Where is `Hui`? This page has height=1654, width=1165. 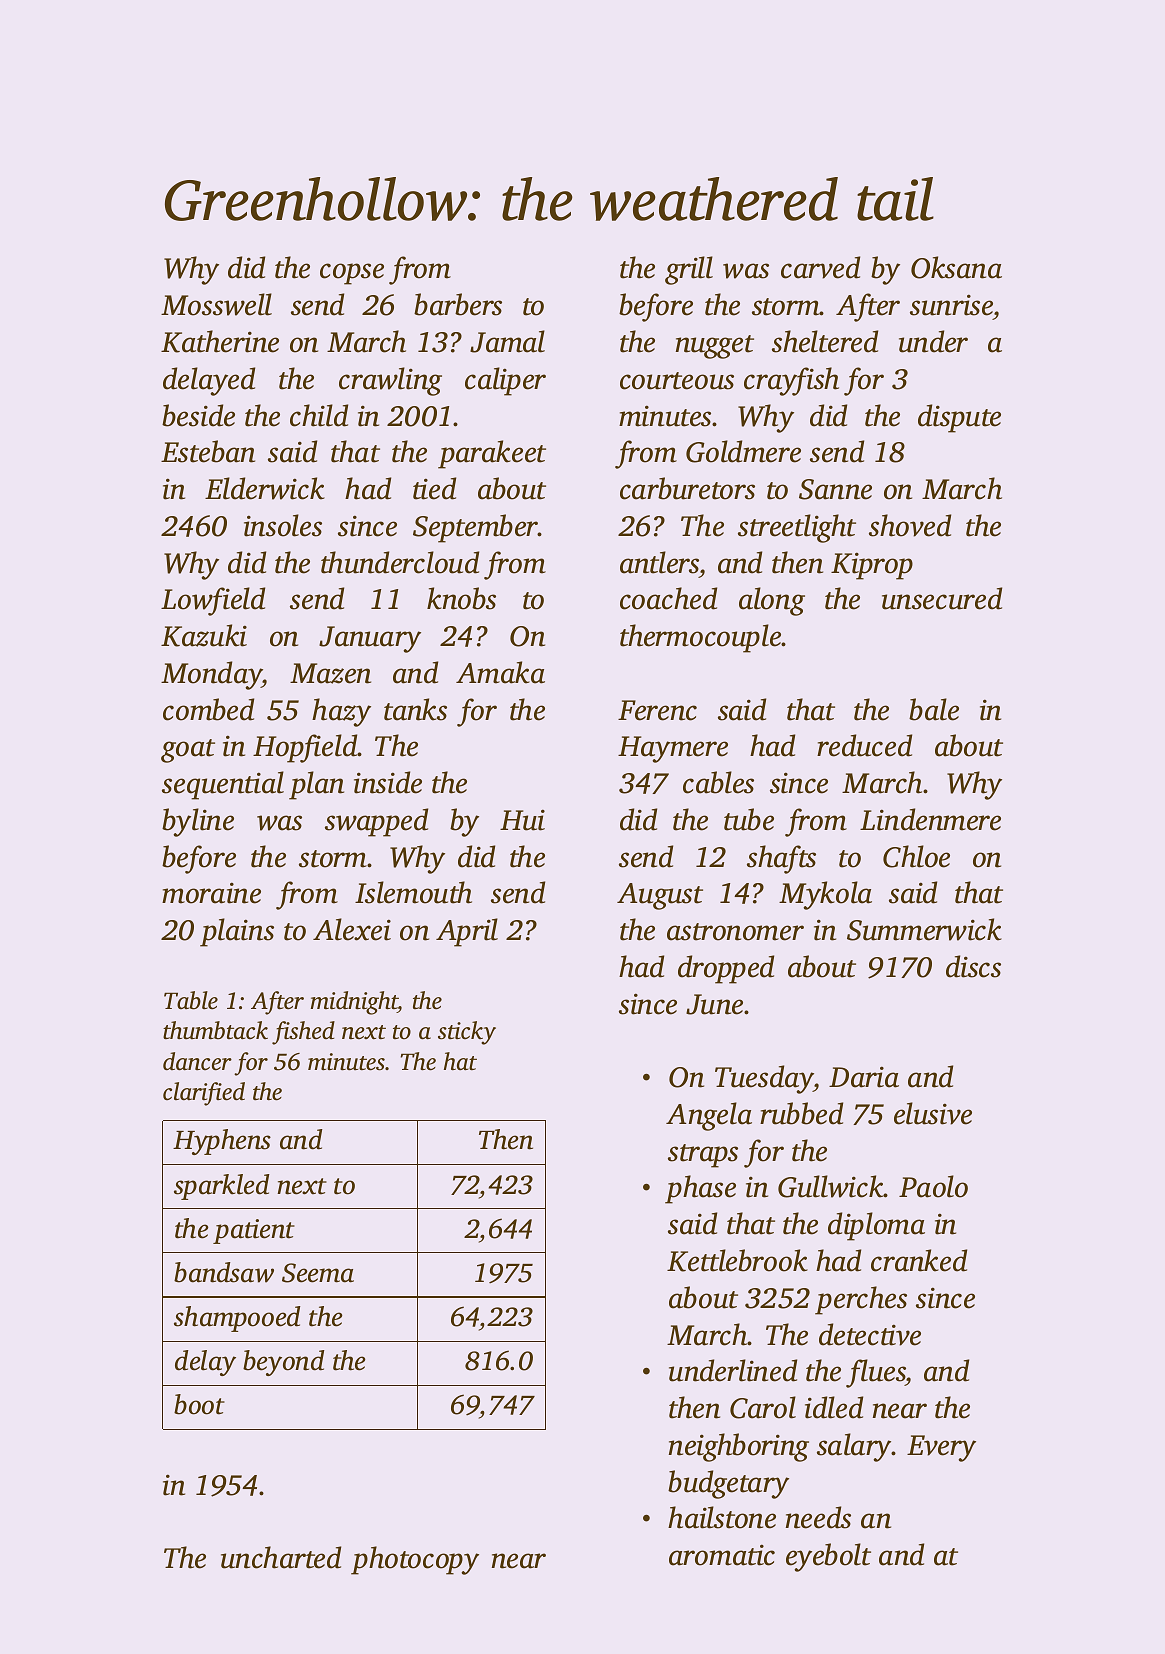 Hui is located at coordinates (522, 820).
